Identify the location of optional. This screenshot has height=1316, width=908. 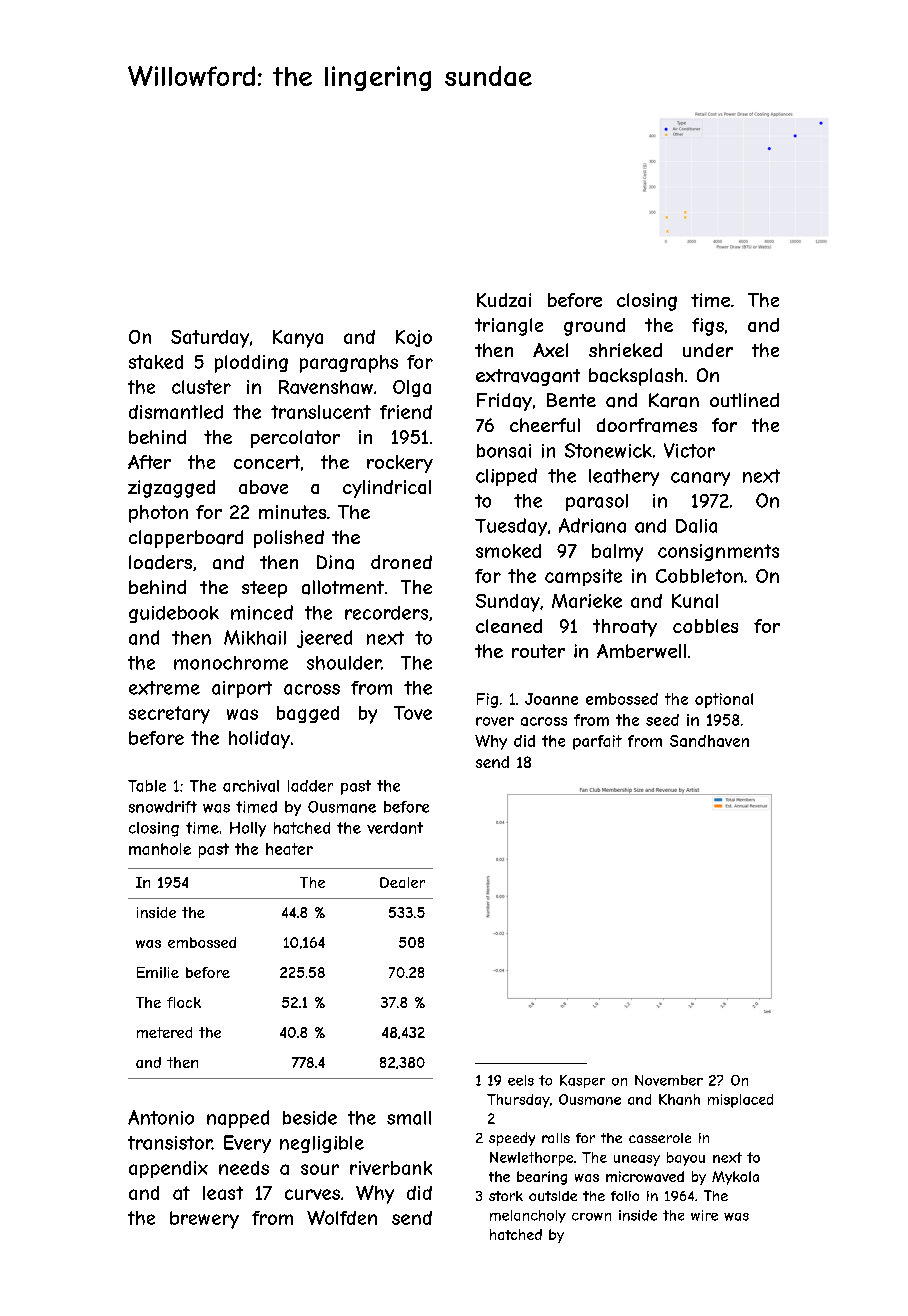
(724, 700).
